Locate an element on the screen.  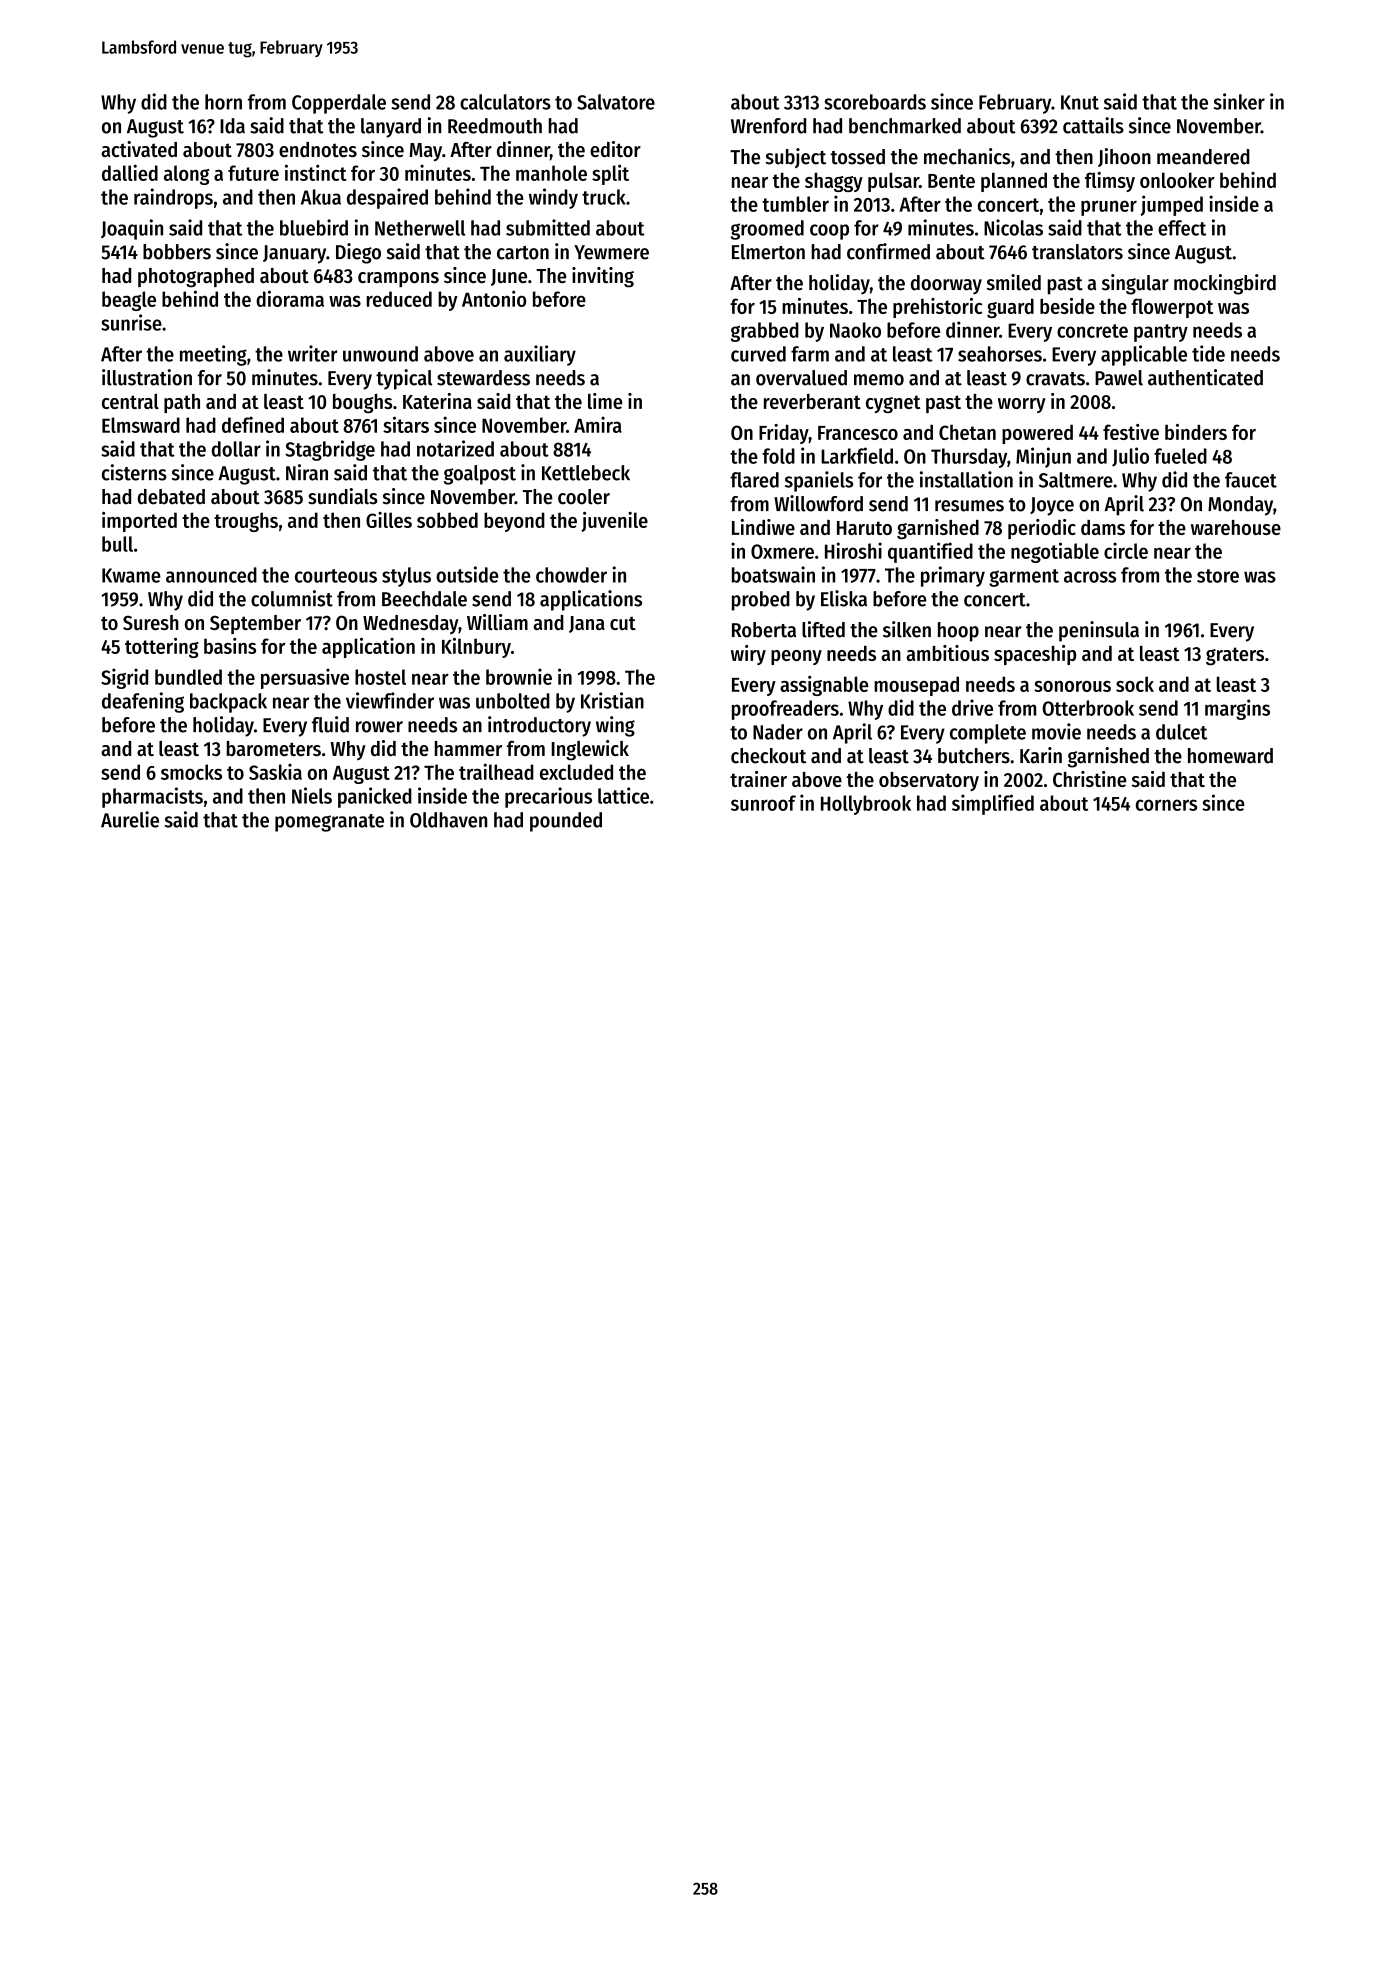
corners is located at coordinates (1166, 805).
